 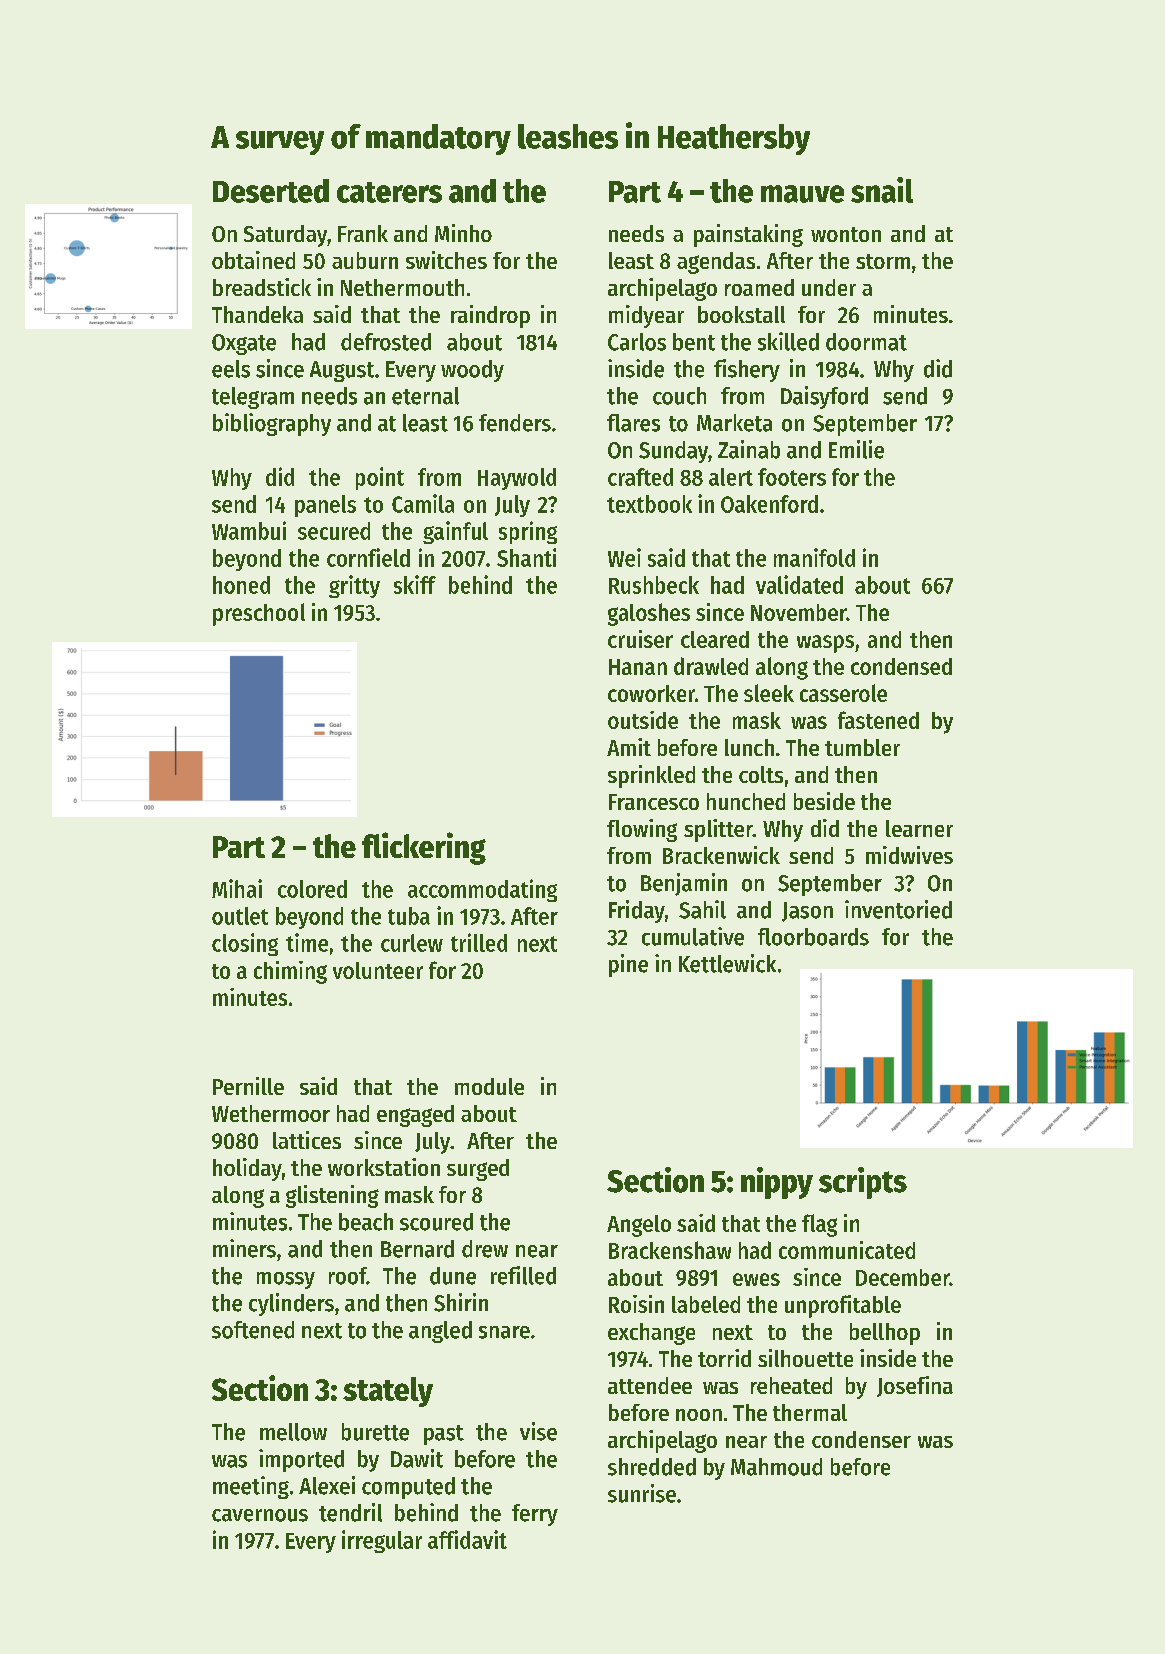 What do you see at coordinates (748, 235) in the document?
I see `painstaking` at bounding box center [748, 235].
